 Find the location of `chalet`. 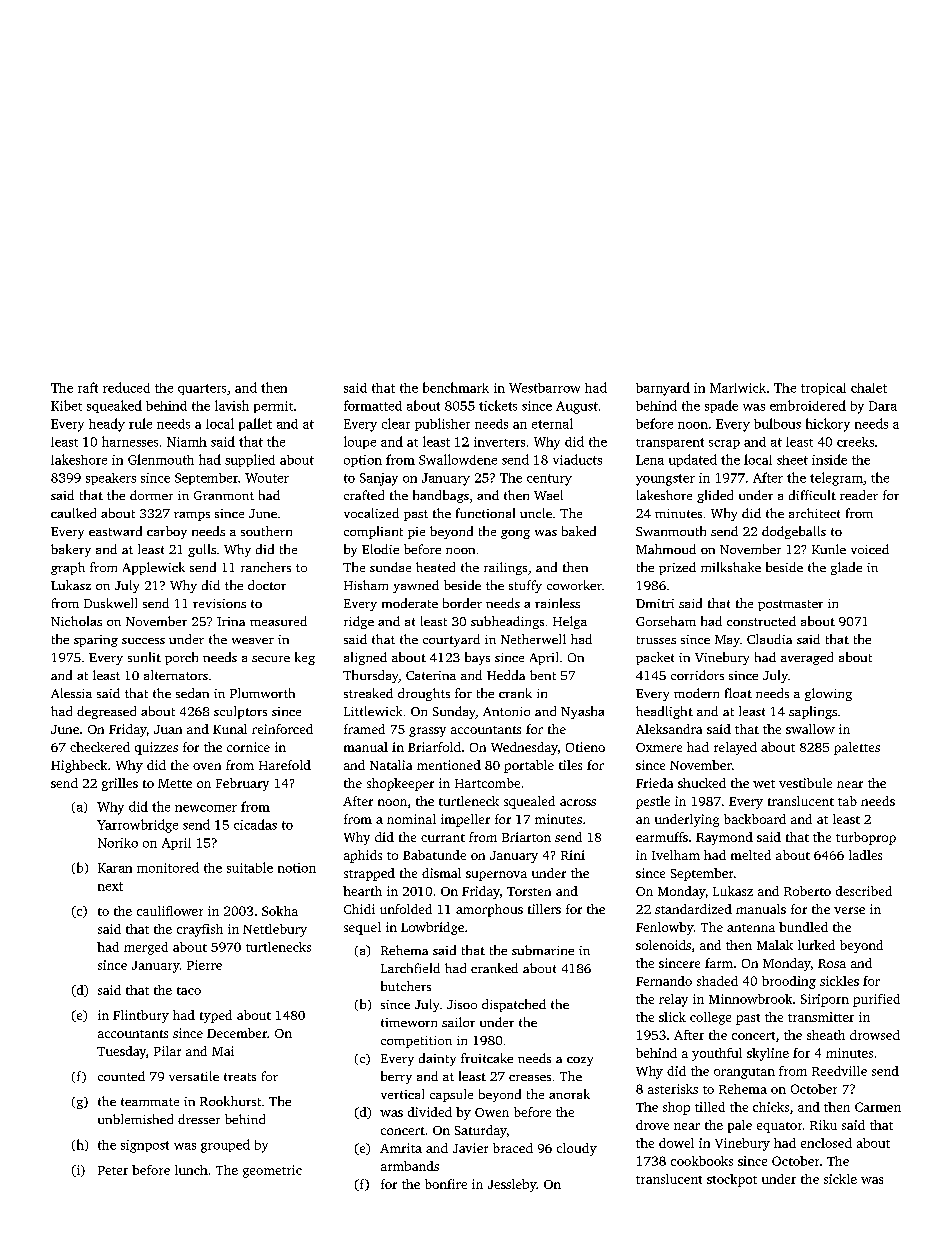

chalet is located at coordinates (869, 388).
